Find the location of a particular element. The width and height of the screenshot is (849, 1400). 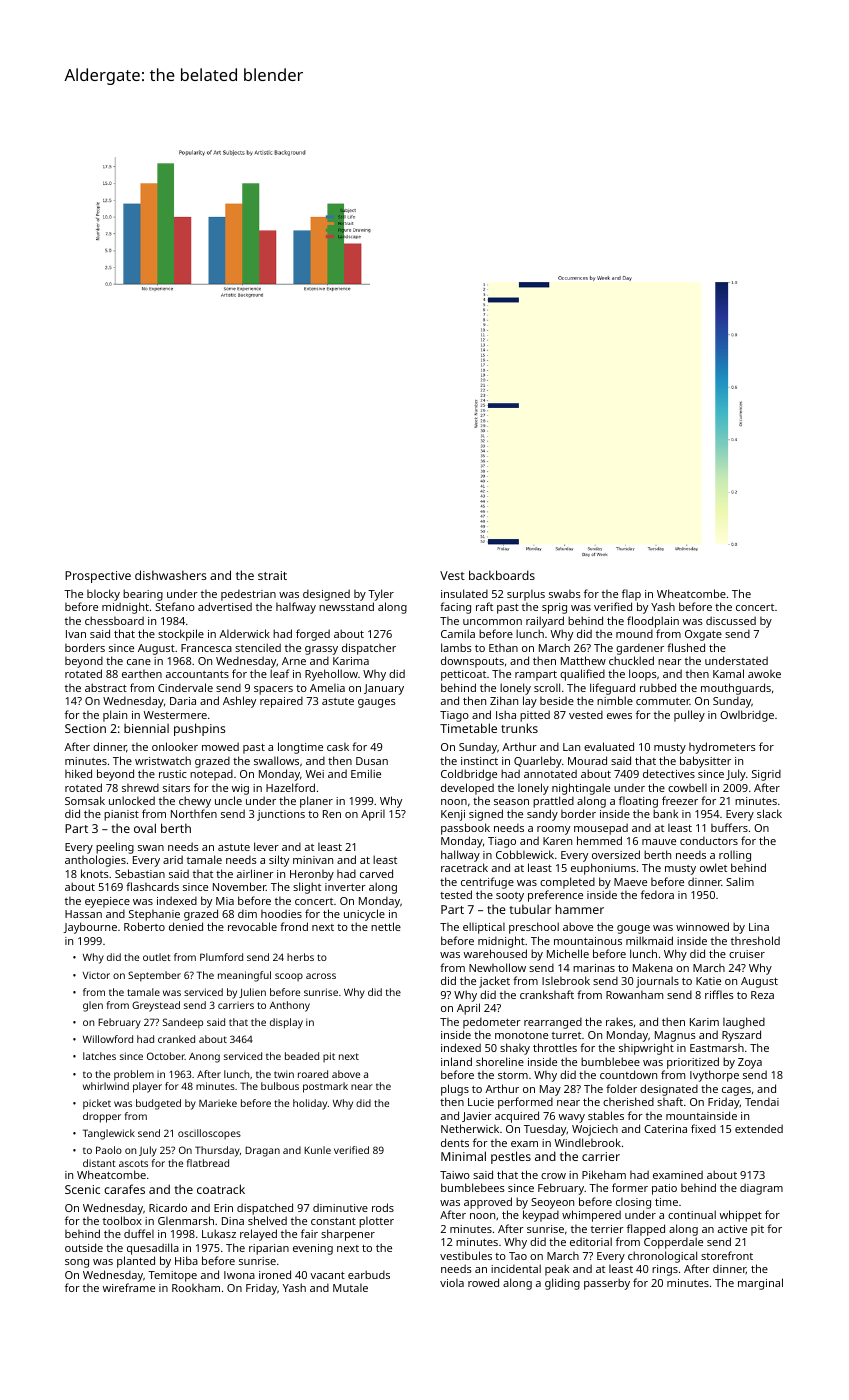

Mutale is located at coordinates (350, 1288).
